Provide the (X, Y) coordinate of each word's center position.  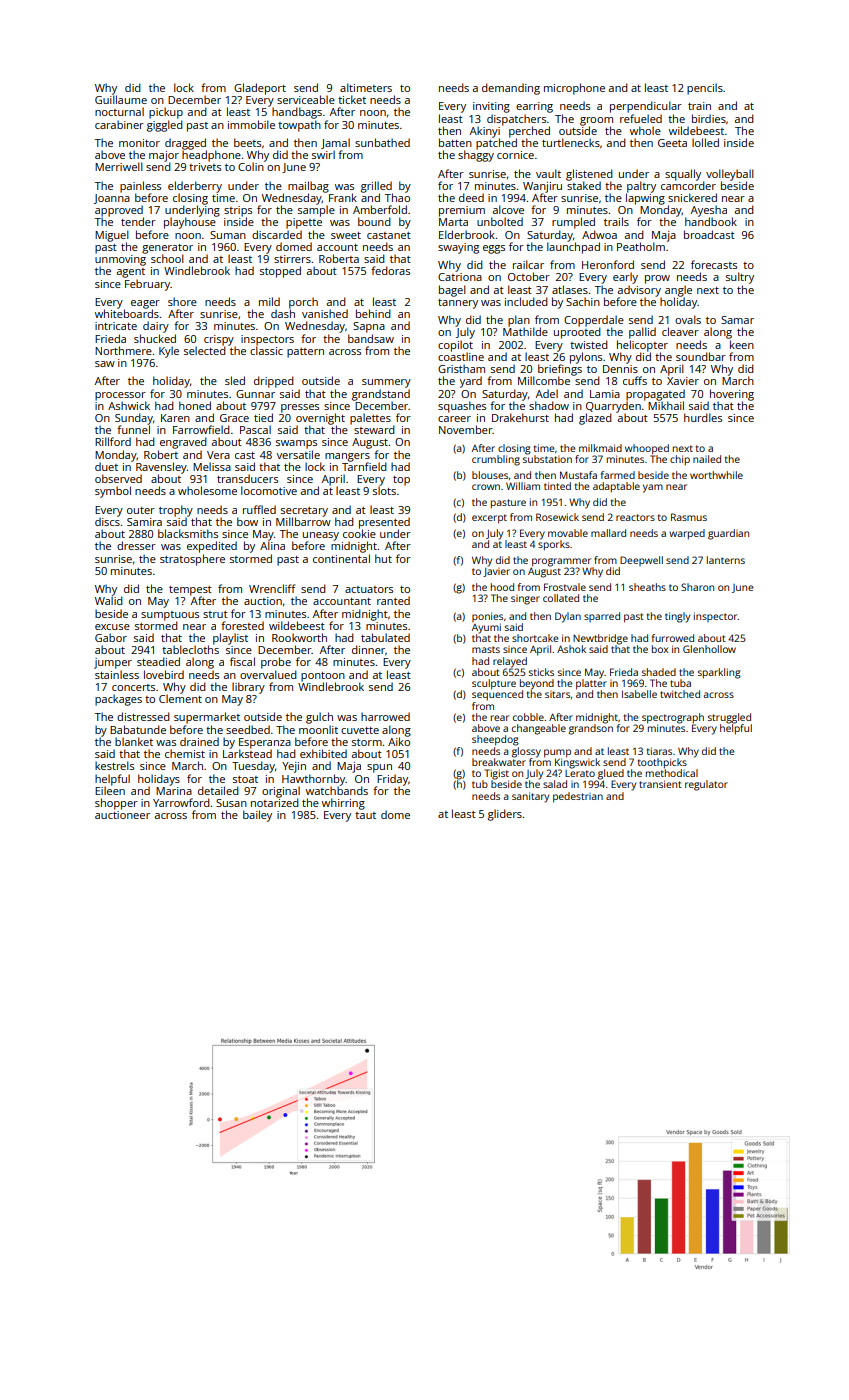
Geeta (672, 143)
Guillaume (121, 99)
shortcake (535, 638)
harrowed (385, 716)
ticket (352, 99)
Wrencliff (272, 588)
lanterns (726, 560)
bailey (257, 816)
